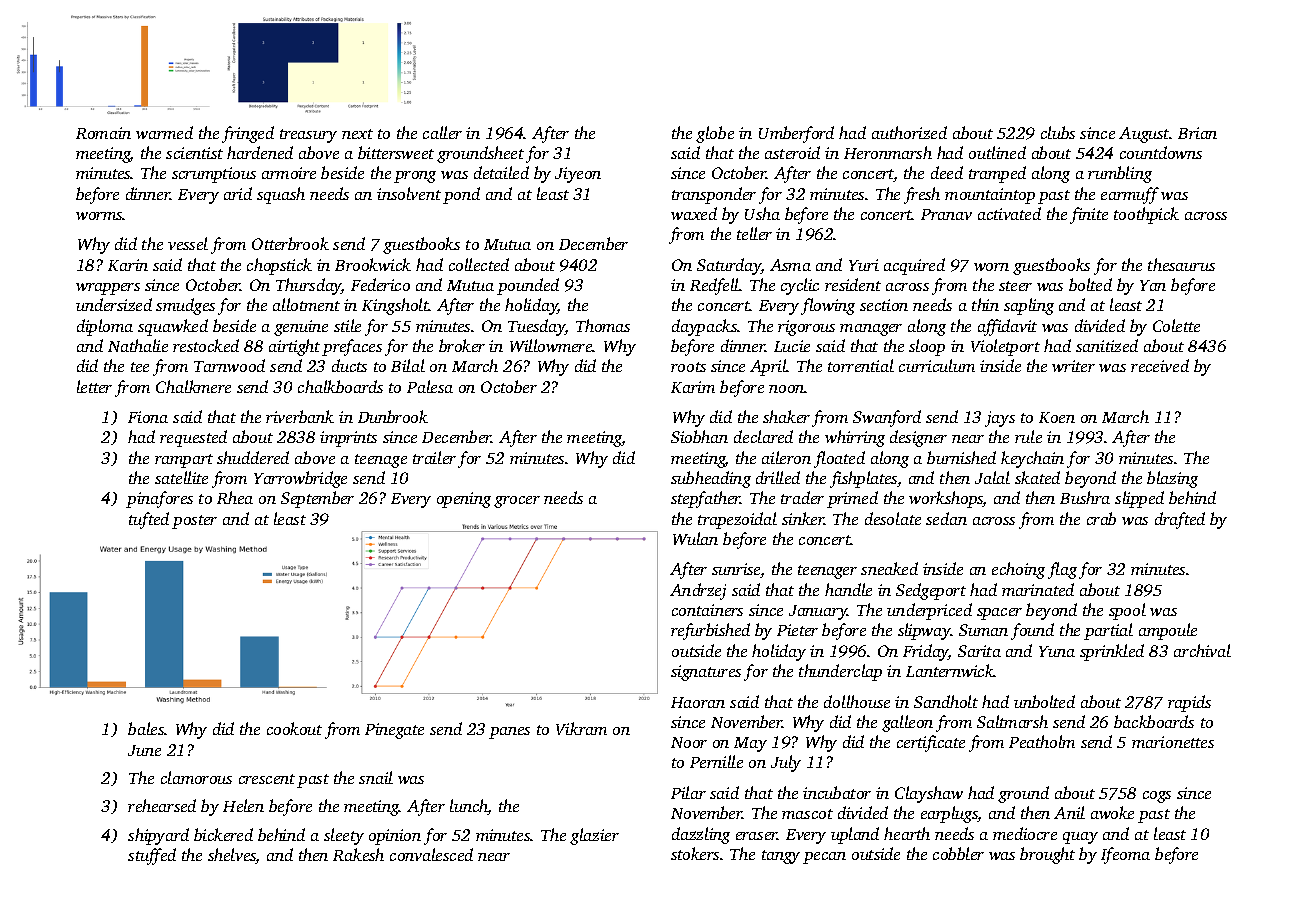 Image resolution: width=1308 pixels, height=924 pixels. I want to click on thesaurus, so click(1181, 264).
